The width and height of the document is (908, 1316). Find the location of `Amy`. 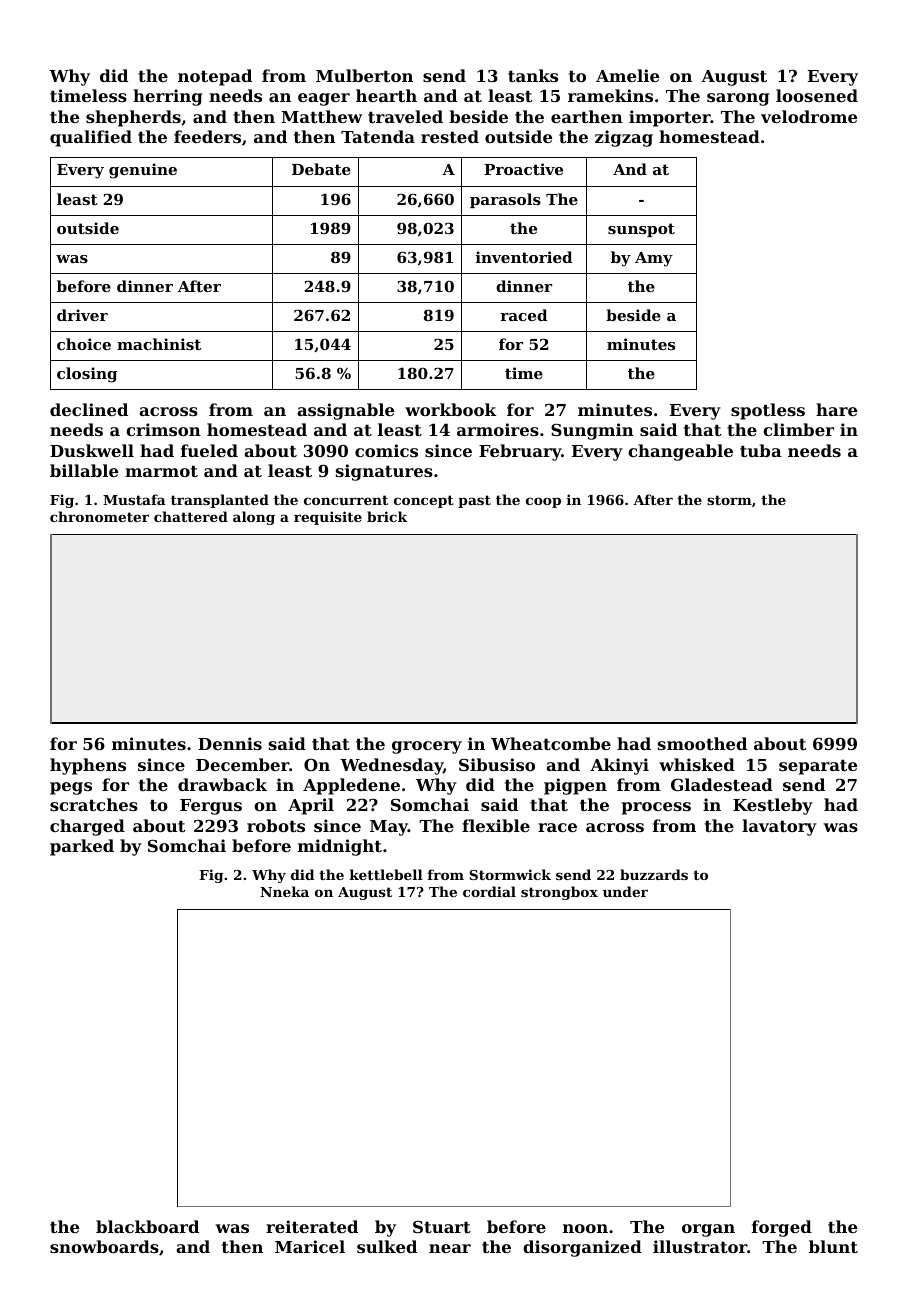

Amy is located at coordinates (654, 259).
